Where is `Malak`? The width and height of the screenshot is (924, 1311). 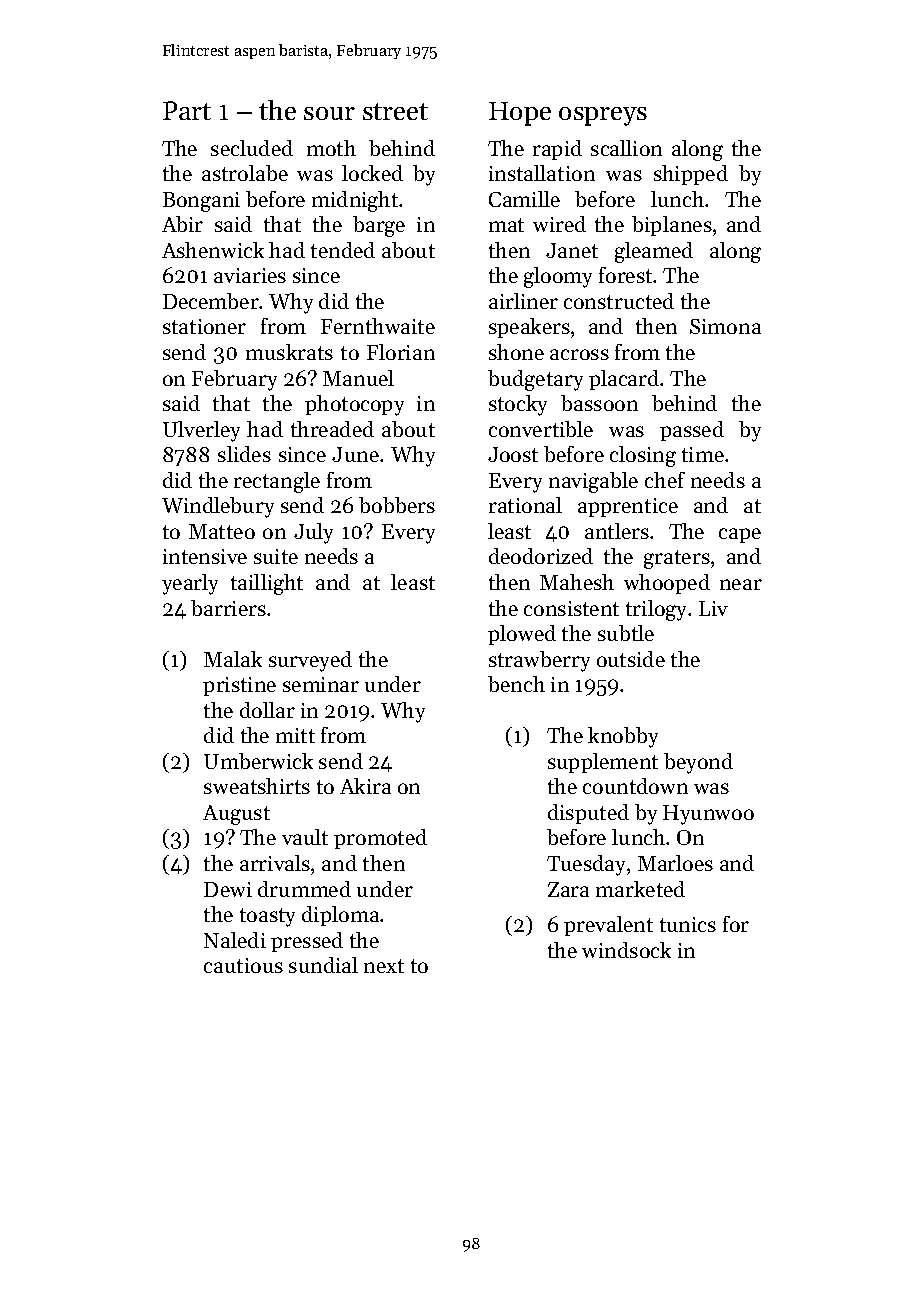 Malak is located at coordinates (233, 659).
